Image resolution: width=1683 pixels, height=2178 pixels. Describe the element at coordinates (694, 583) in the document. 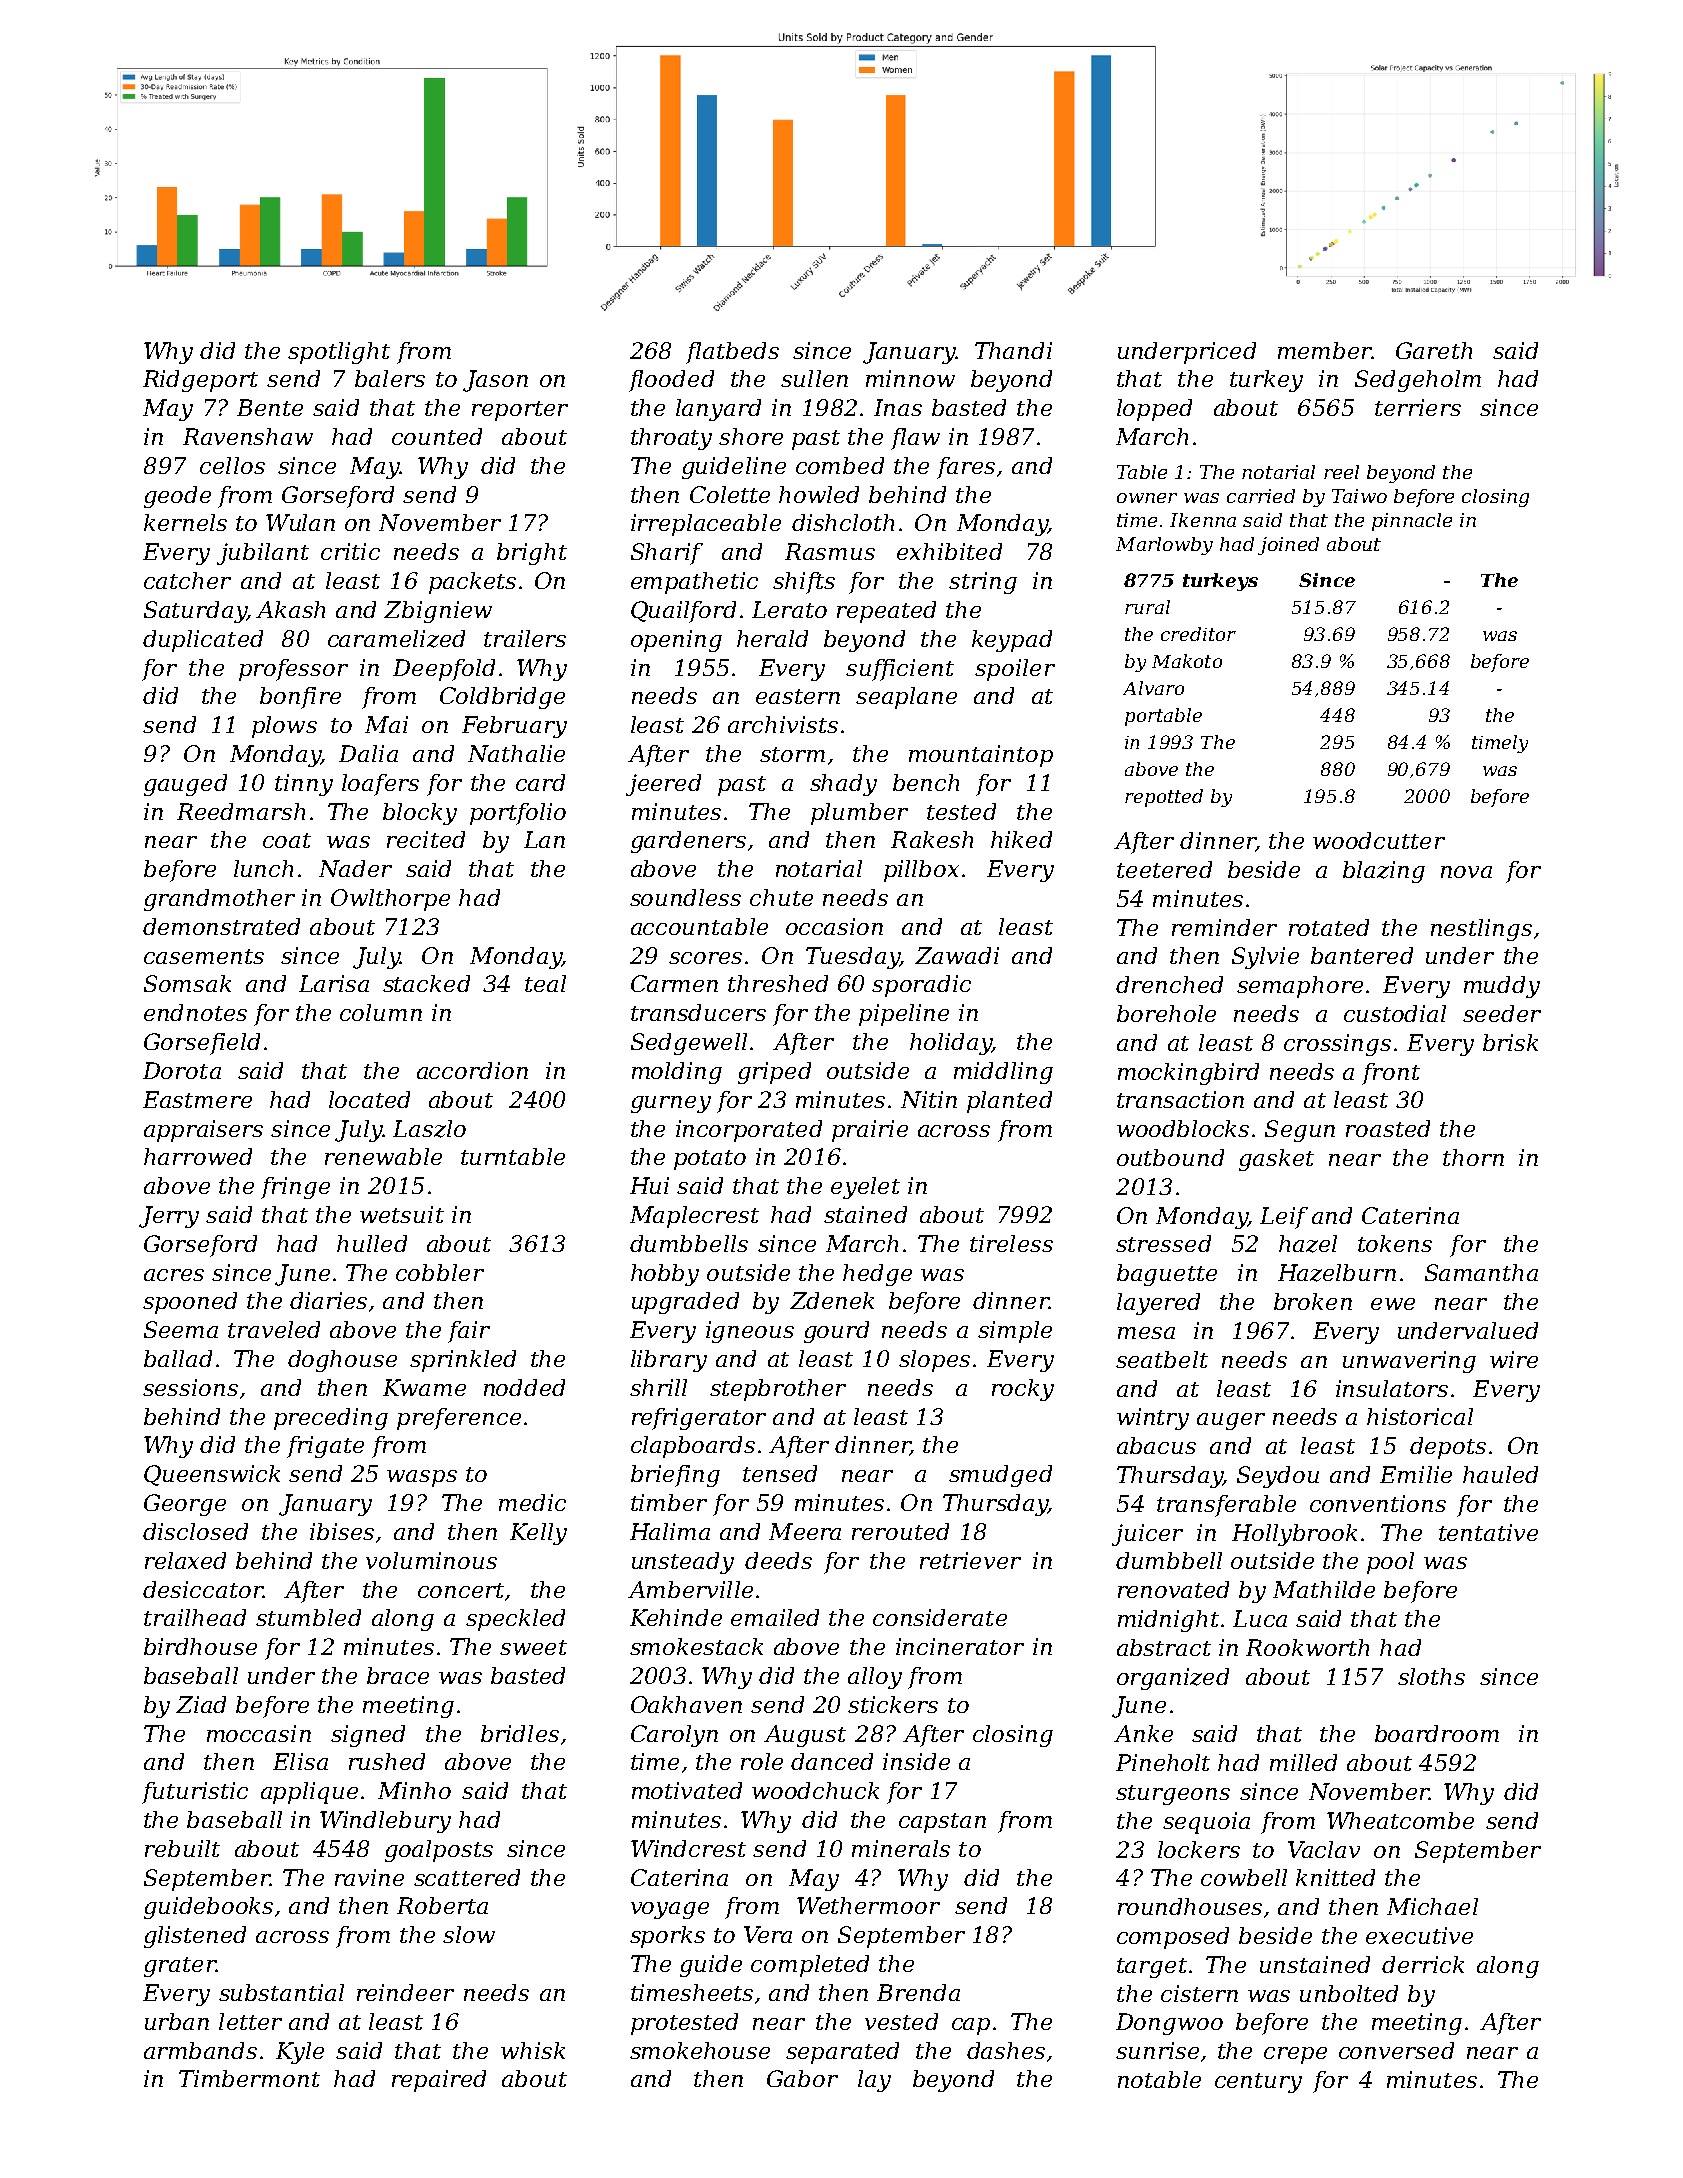

I see `empathetic` at that location.
